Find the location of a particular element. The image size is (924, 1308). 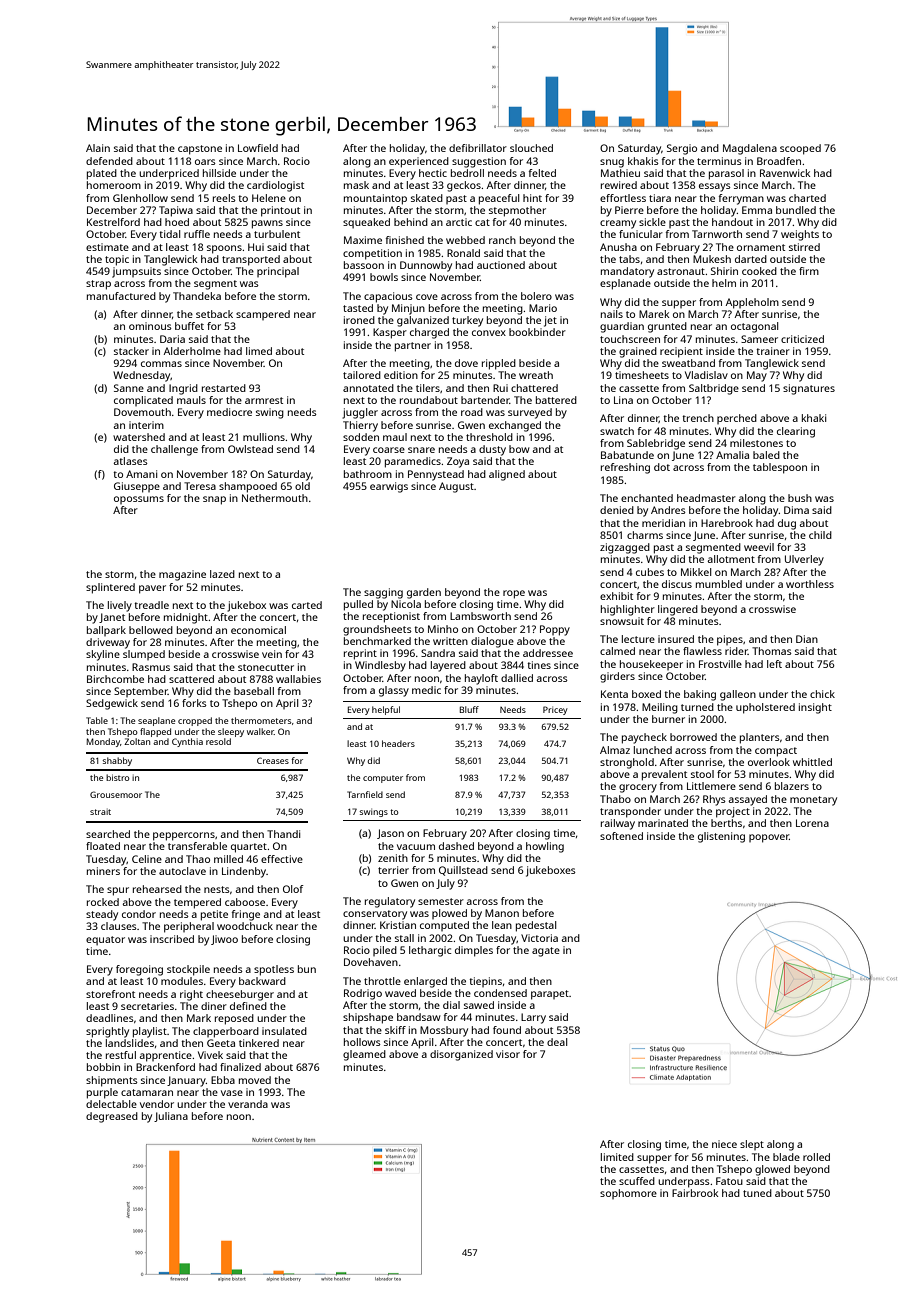

assayed is located at coordinates (747, 800).
